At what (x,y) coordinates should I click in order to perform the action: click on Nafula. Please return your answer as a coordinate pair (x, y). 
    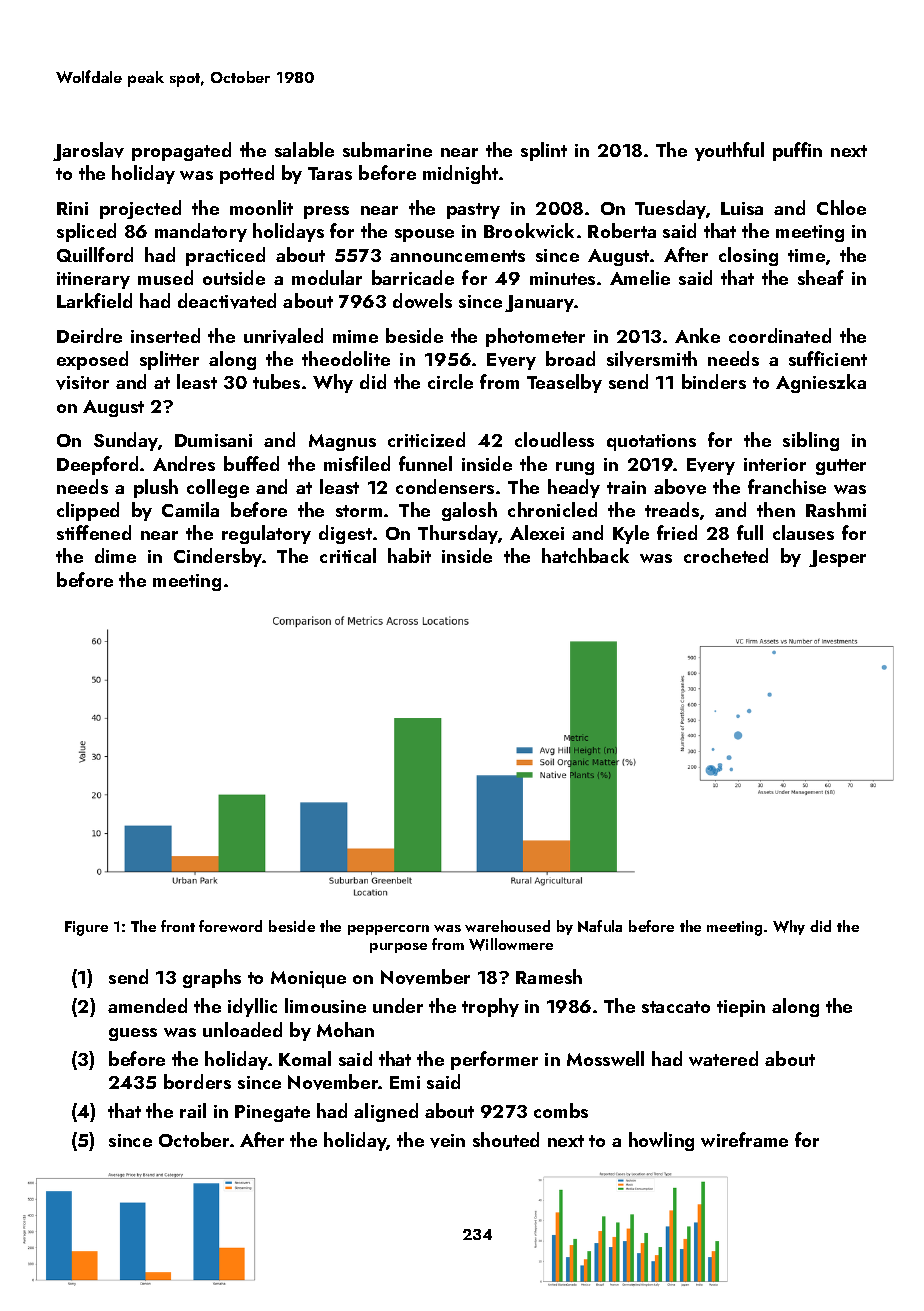
    Looking at the image, I should click on (600, 926).
